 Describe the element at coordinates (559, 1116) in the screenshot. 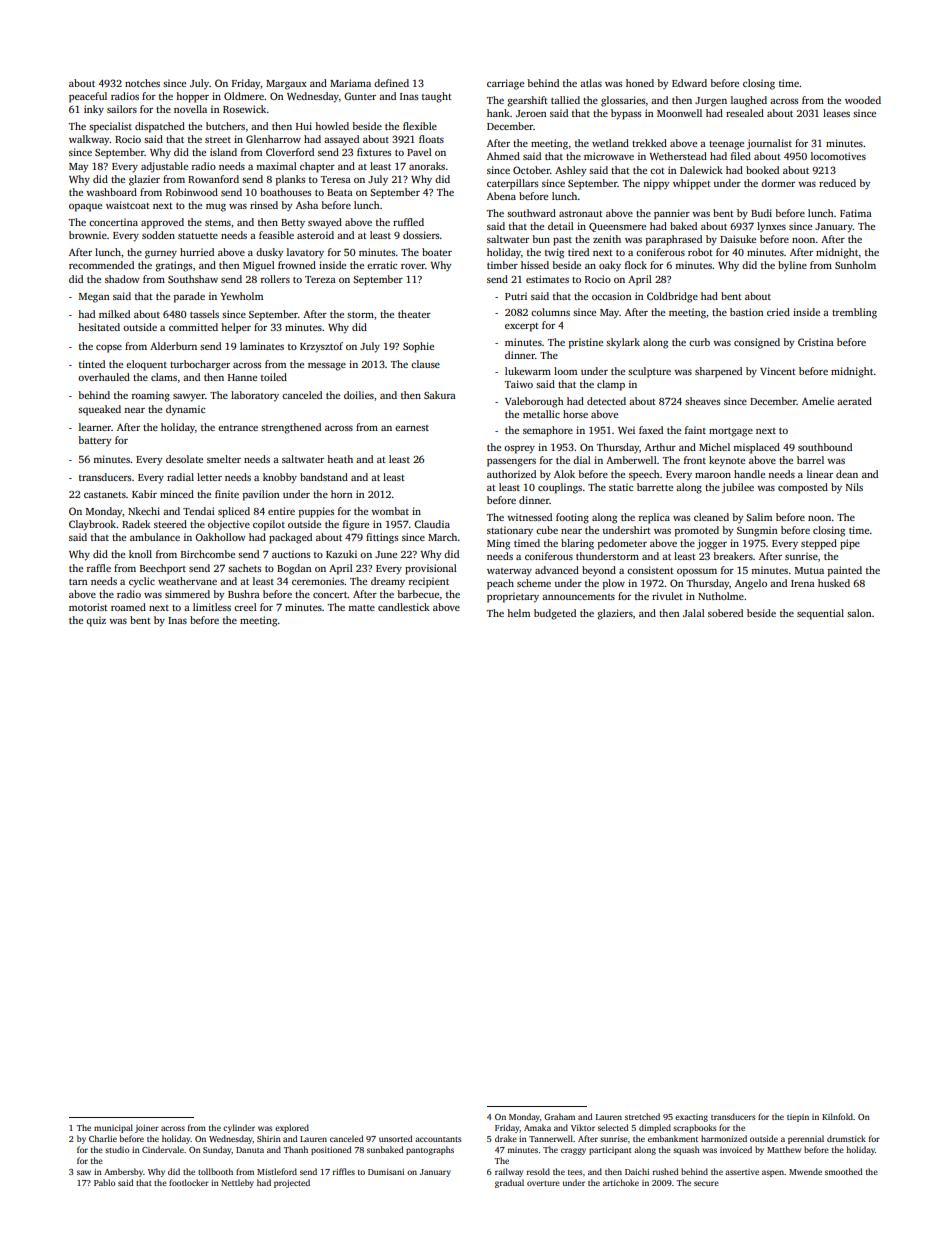

I see `Graham` at that location.
